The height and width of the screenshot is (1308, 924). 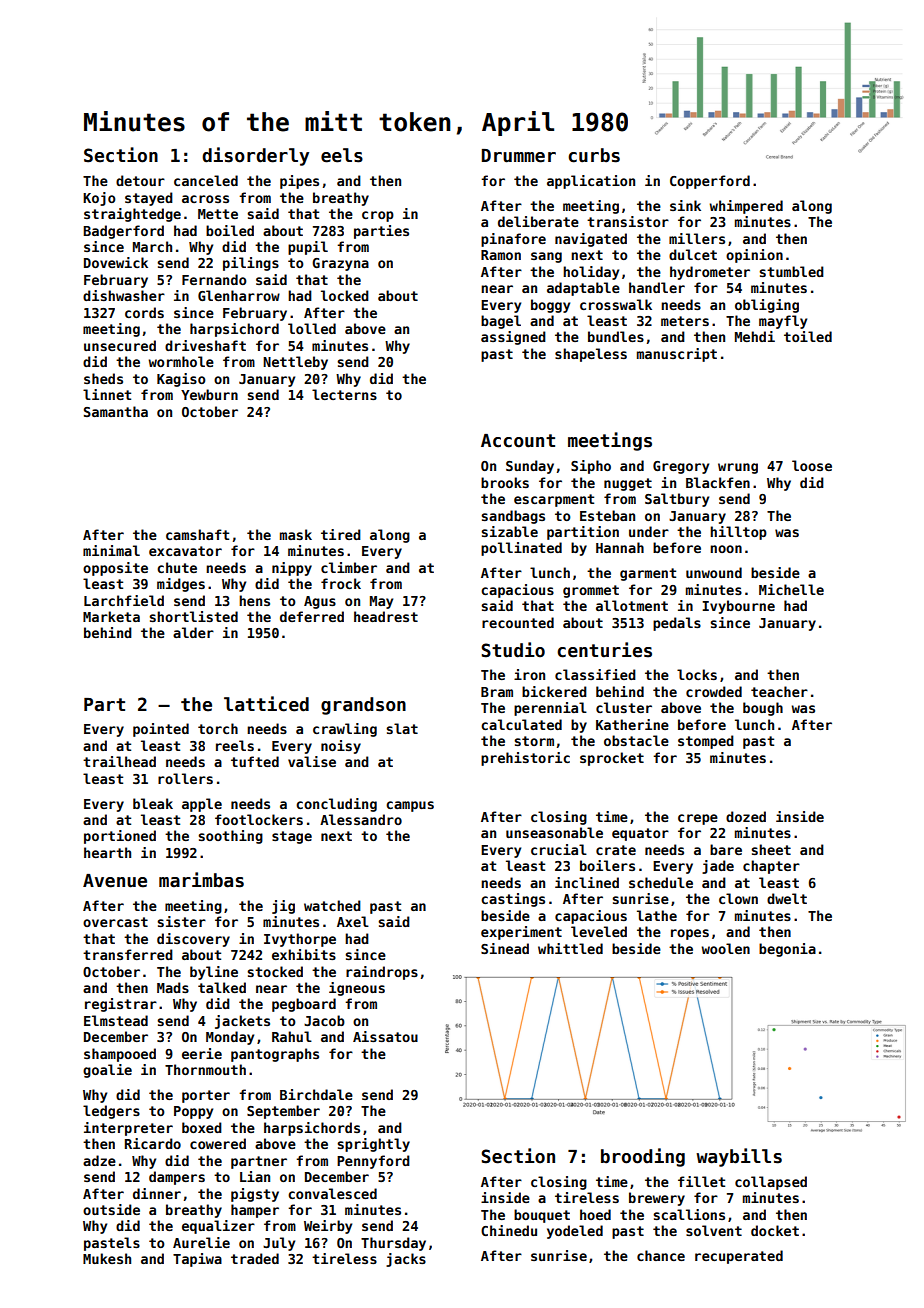 I want to click on meters, so click(x=685, y=321).
